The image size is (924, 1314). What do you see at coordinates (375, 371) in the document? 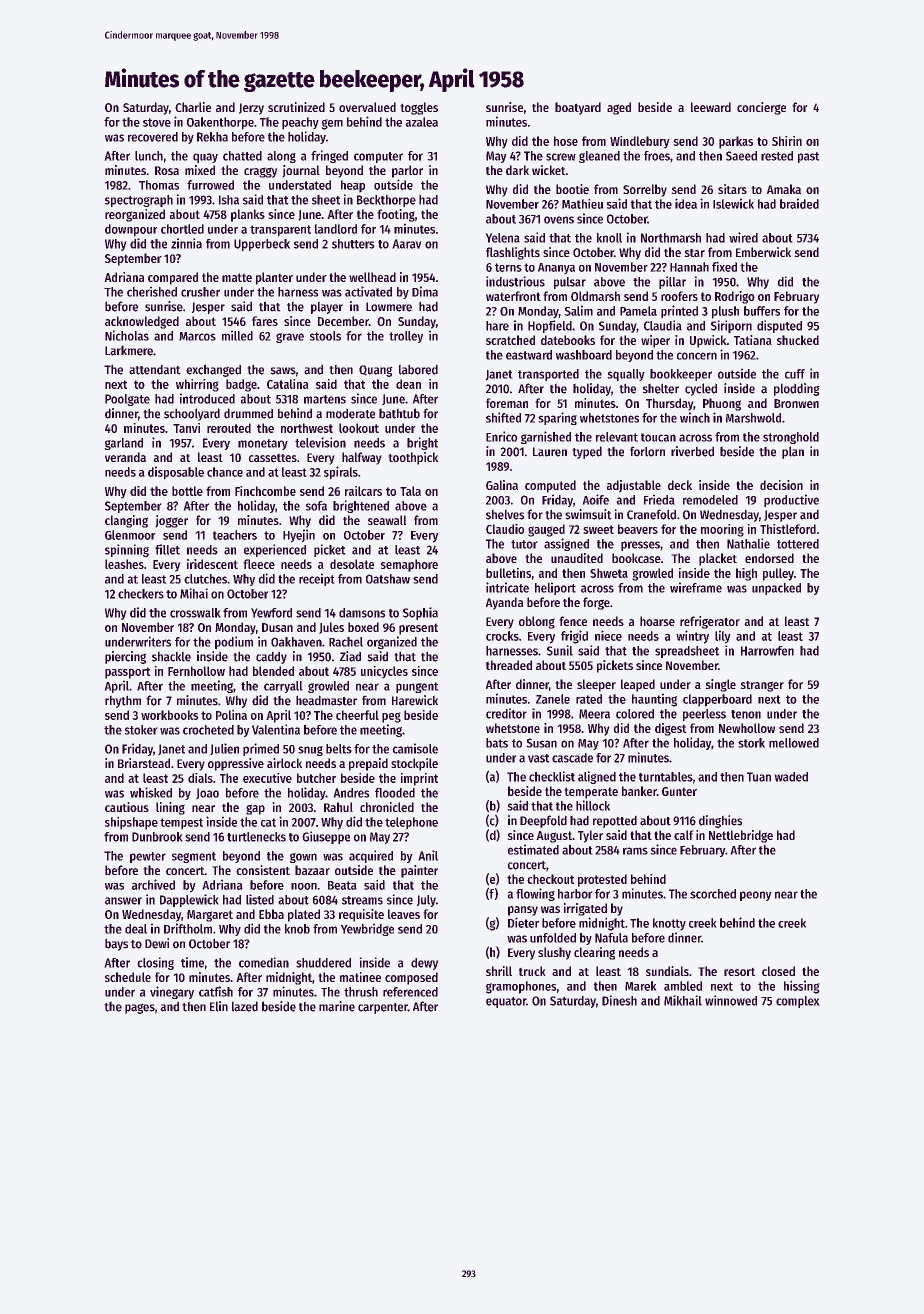
I see `Quang` at bounding box center [375, 371].
